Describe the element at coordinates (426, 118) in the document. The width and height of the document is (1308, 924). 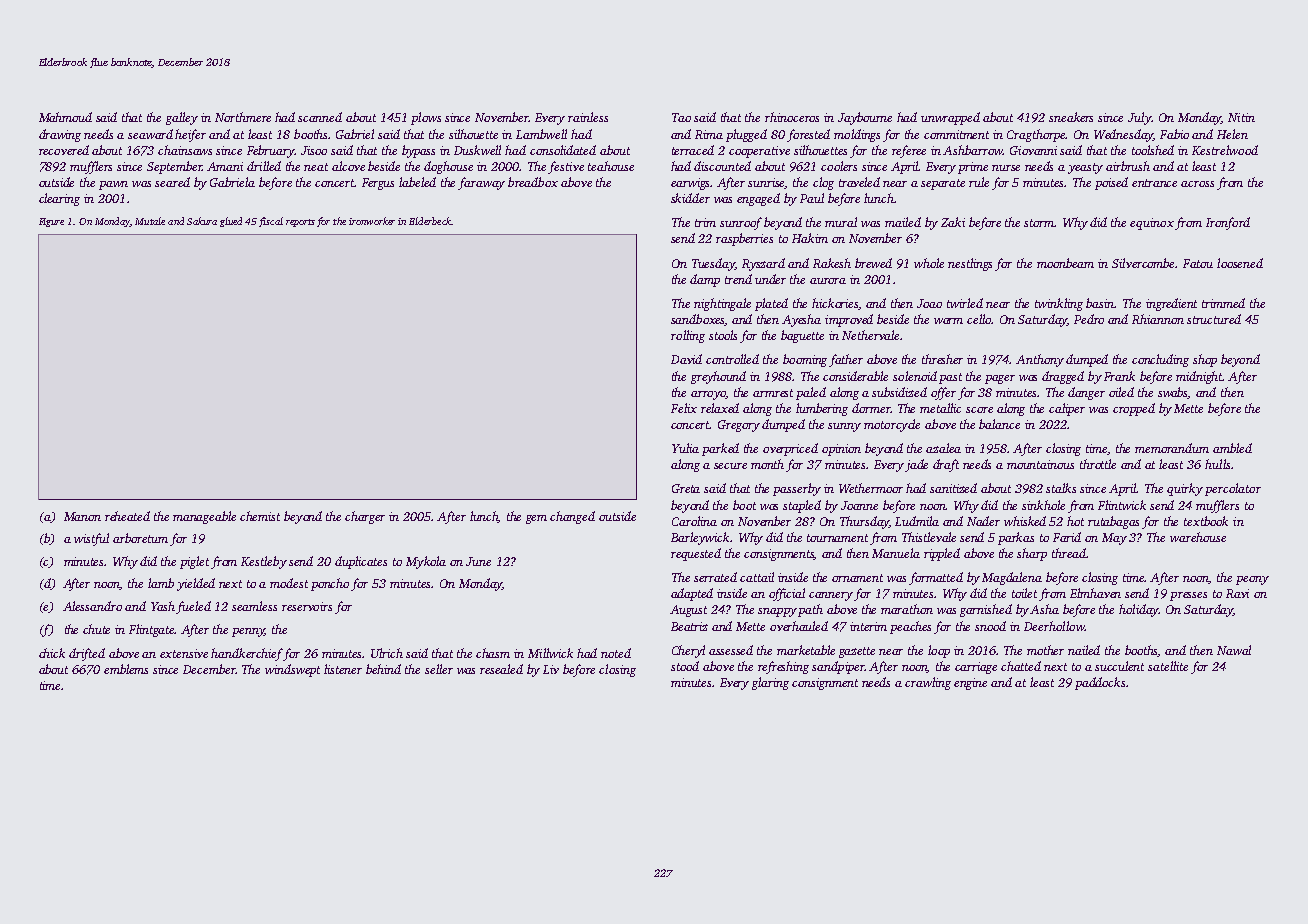
I see `plows` at that location.
